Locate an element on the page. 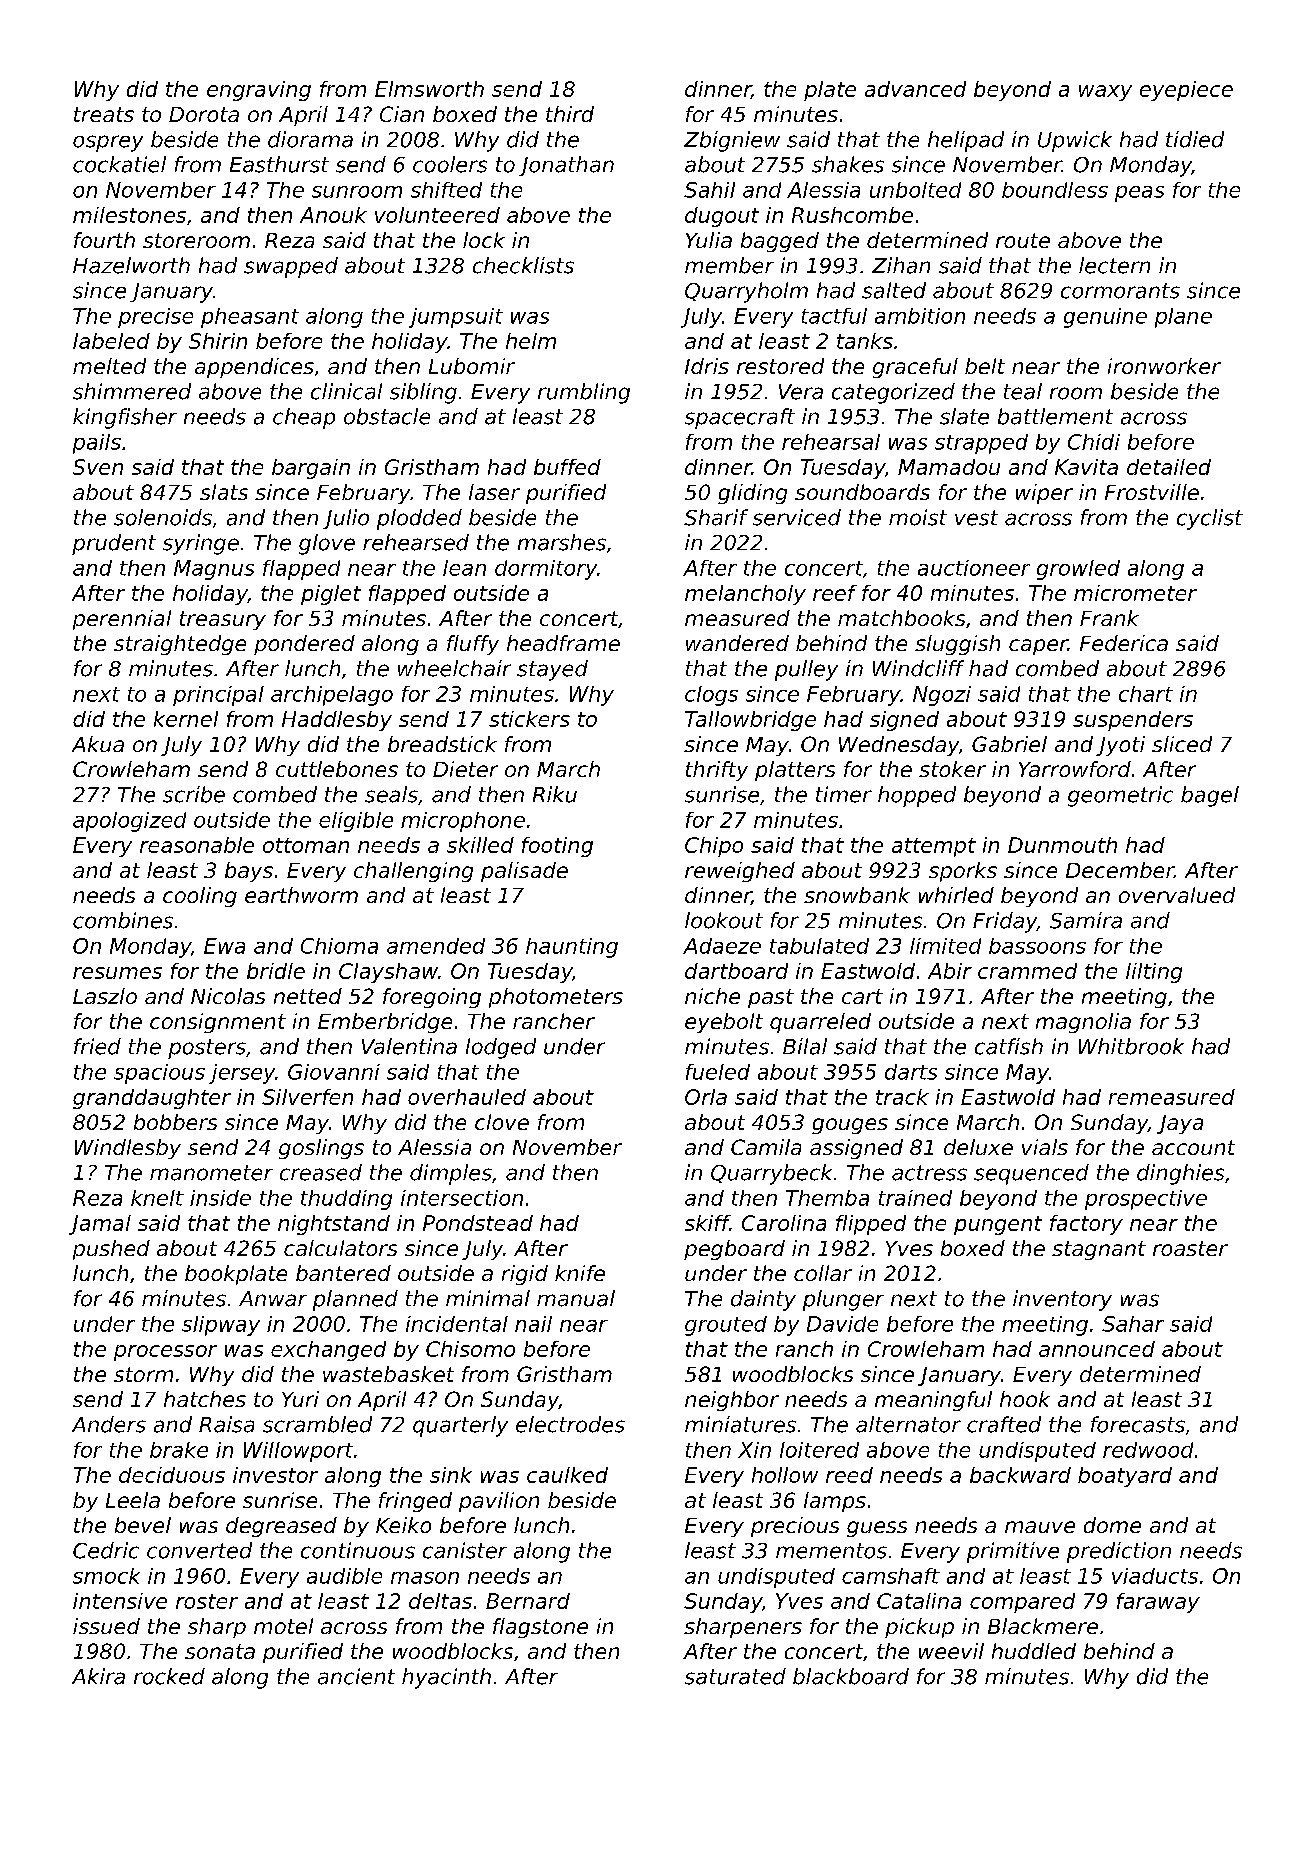 The image size is (1316, 1861). belt is located at coordinates (985, 366).
